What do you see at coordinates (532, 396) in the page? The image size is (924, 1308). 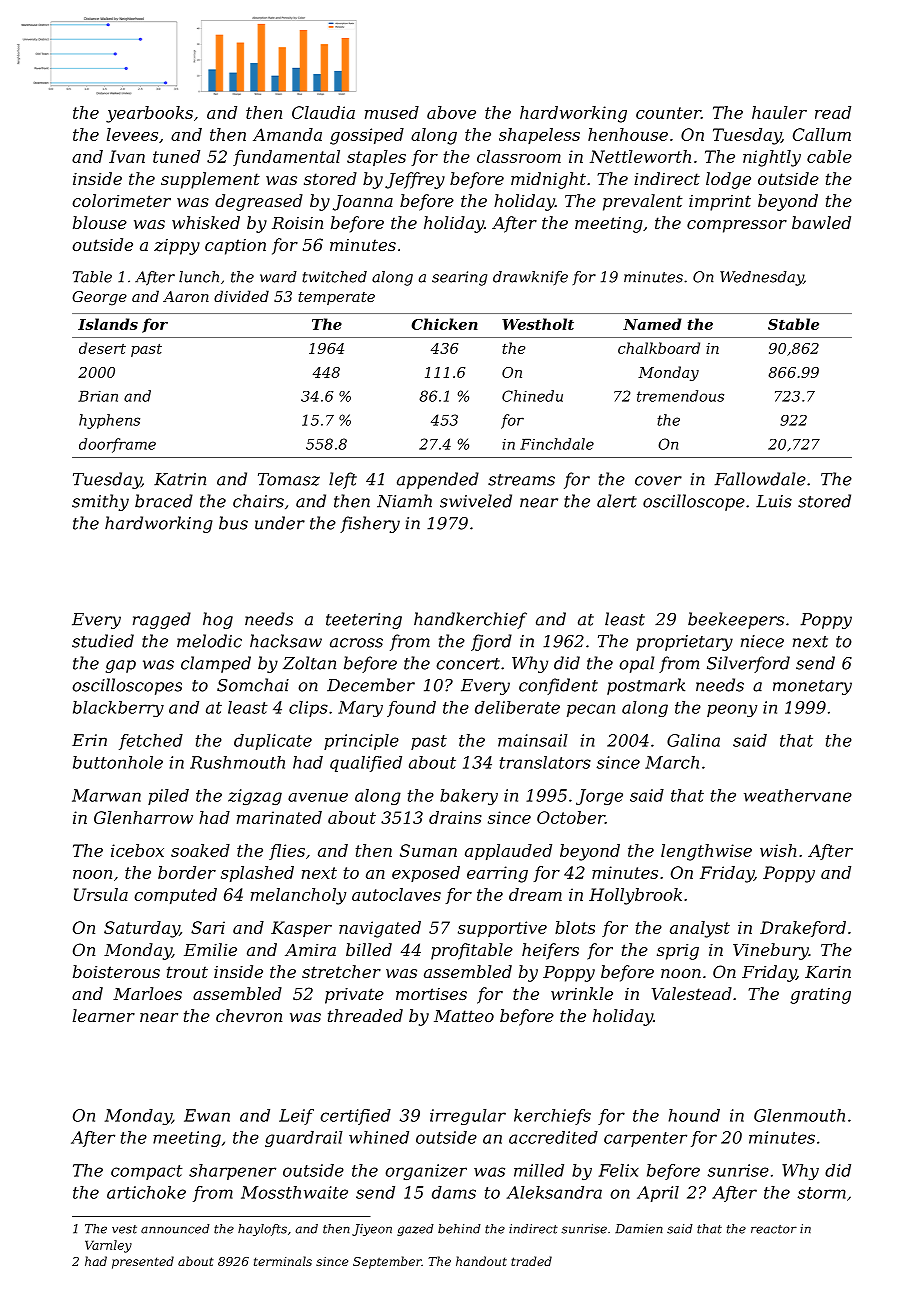 I see `Chinedu` at bounding box center [532, 396].
